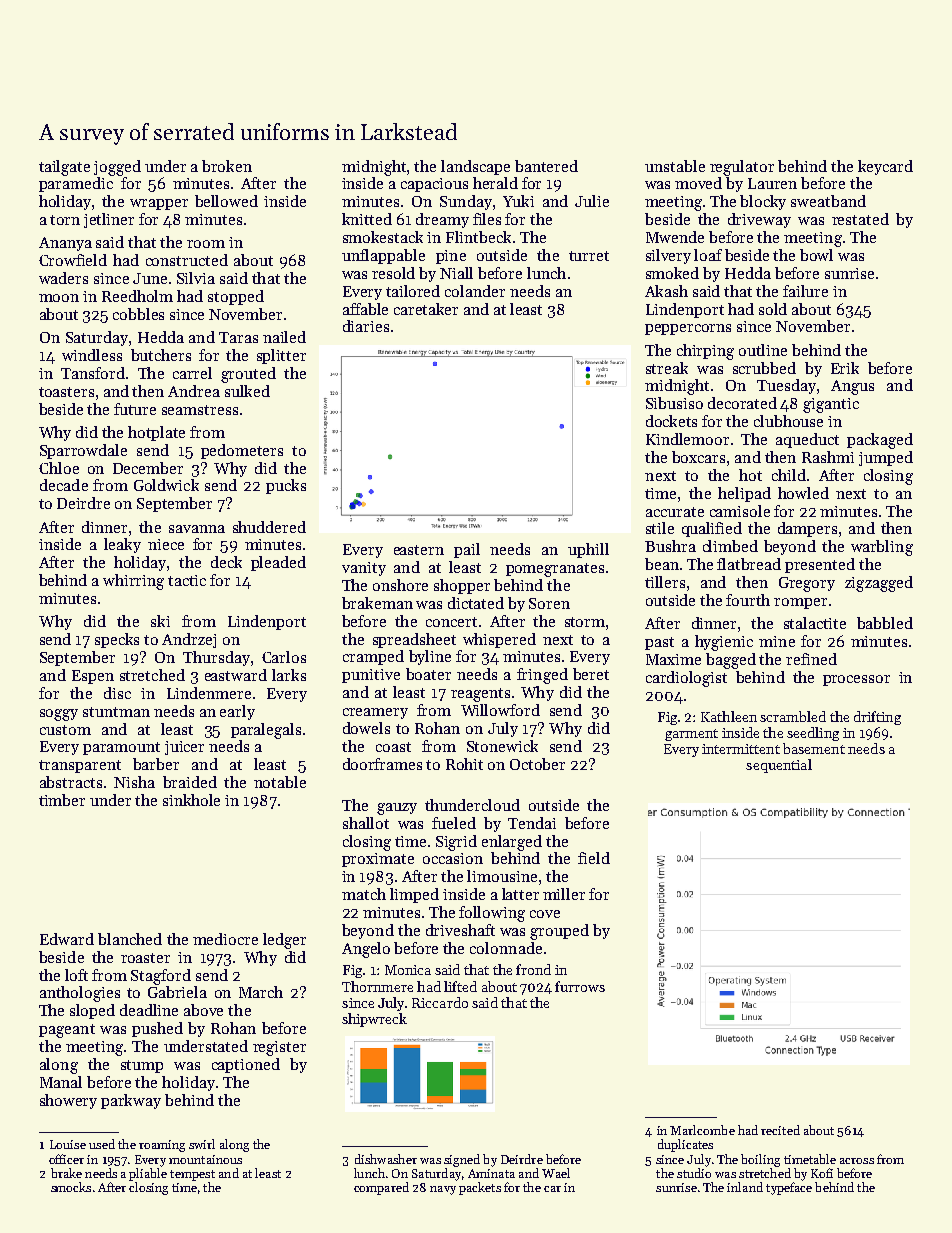 The height and width of the image is (1233, 952). Describe the element at coordinates (64, 168) in the image. I see `tailgate` at that location.
